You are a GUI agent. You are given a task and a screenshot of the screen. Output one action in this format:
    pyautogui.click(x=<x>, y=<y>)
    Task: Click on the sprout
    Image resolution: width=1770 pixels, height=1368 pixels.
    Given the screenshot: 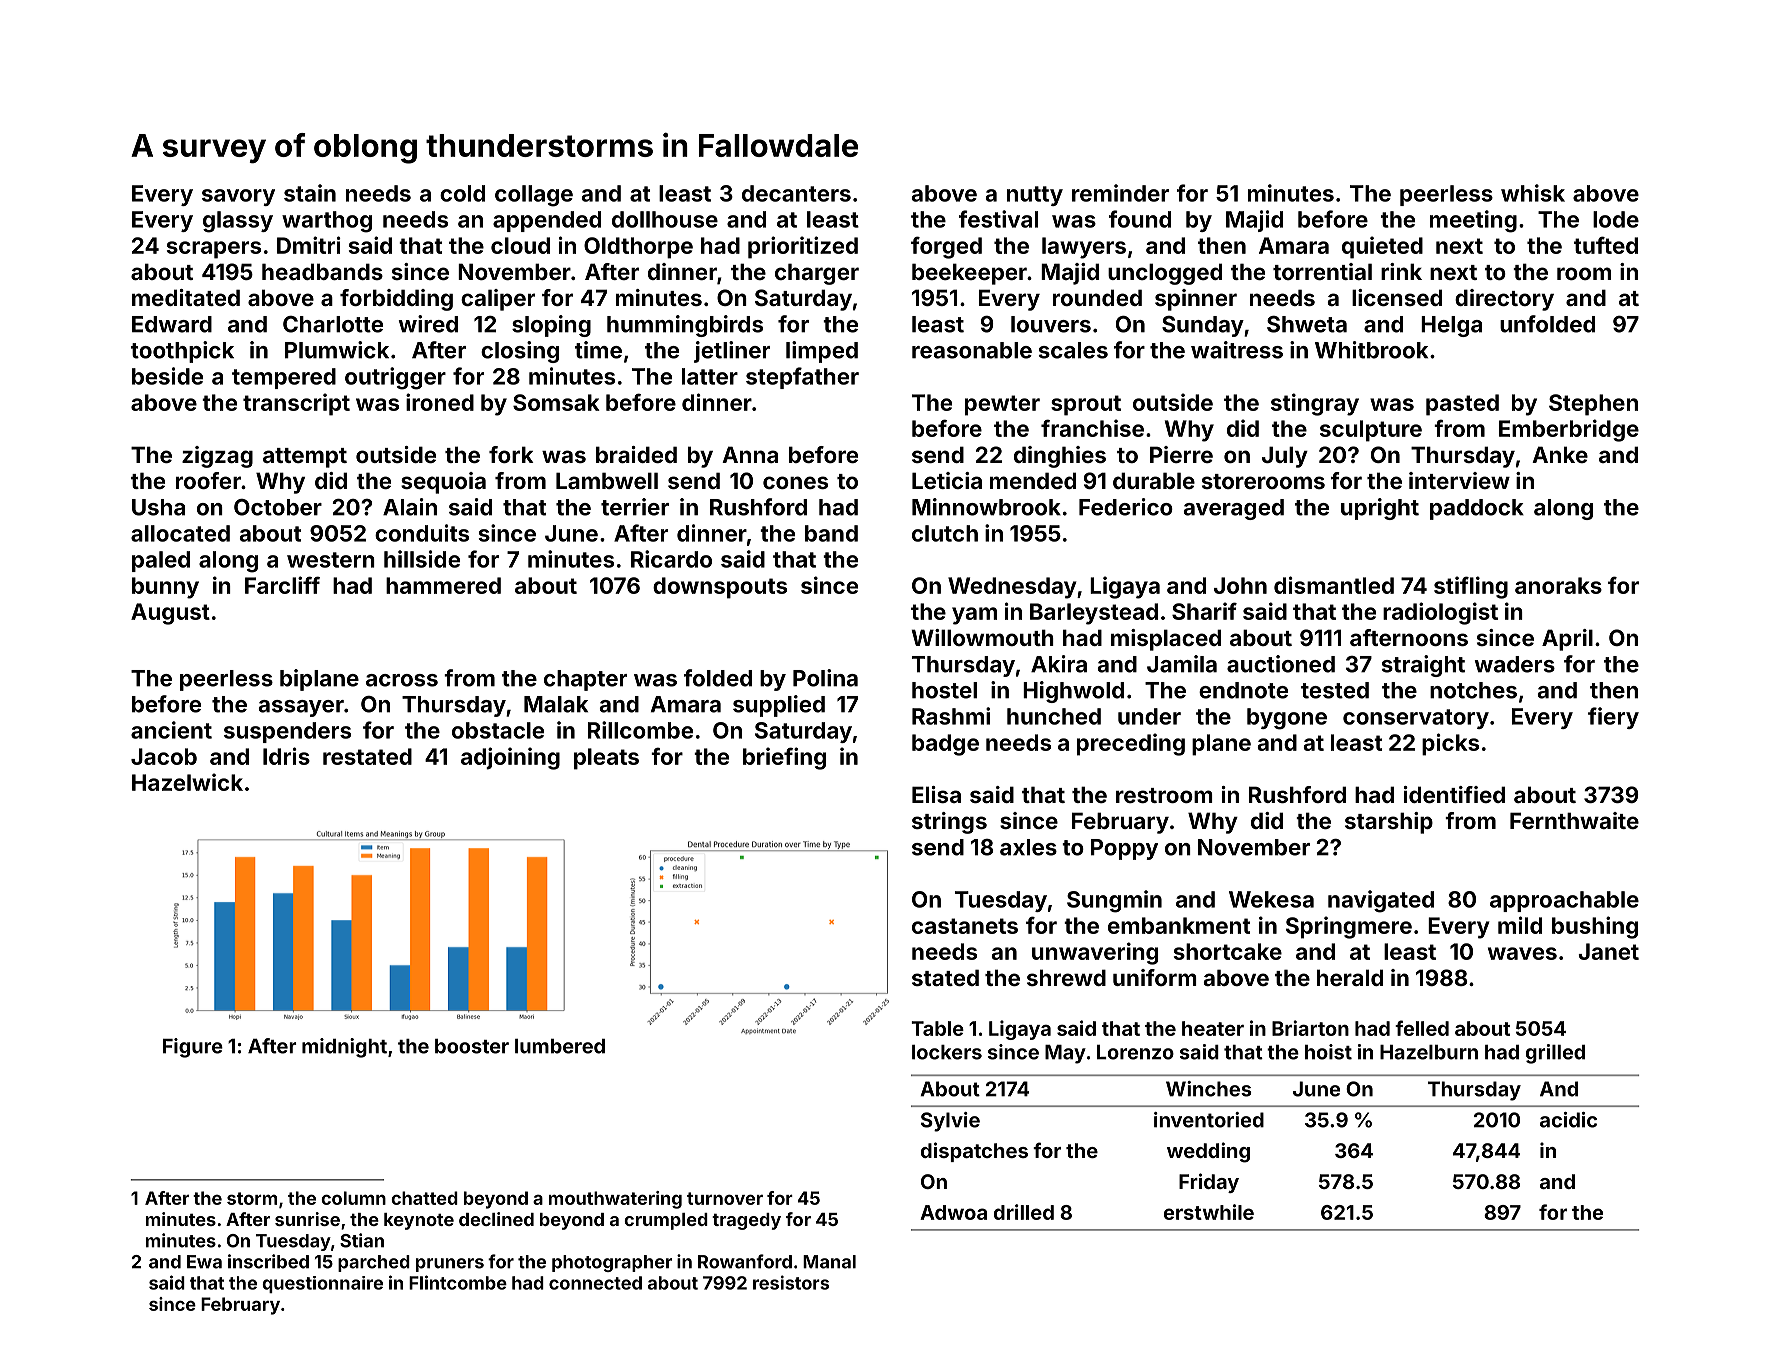 What is the action you would take?
    pyautogui.click(x=1086, y=405)
